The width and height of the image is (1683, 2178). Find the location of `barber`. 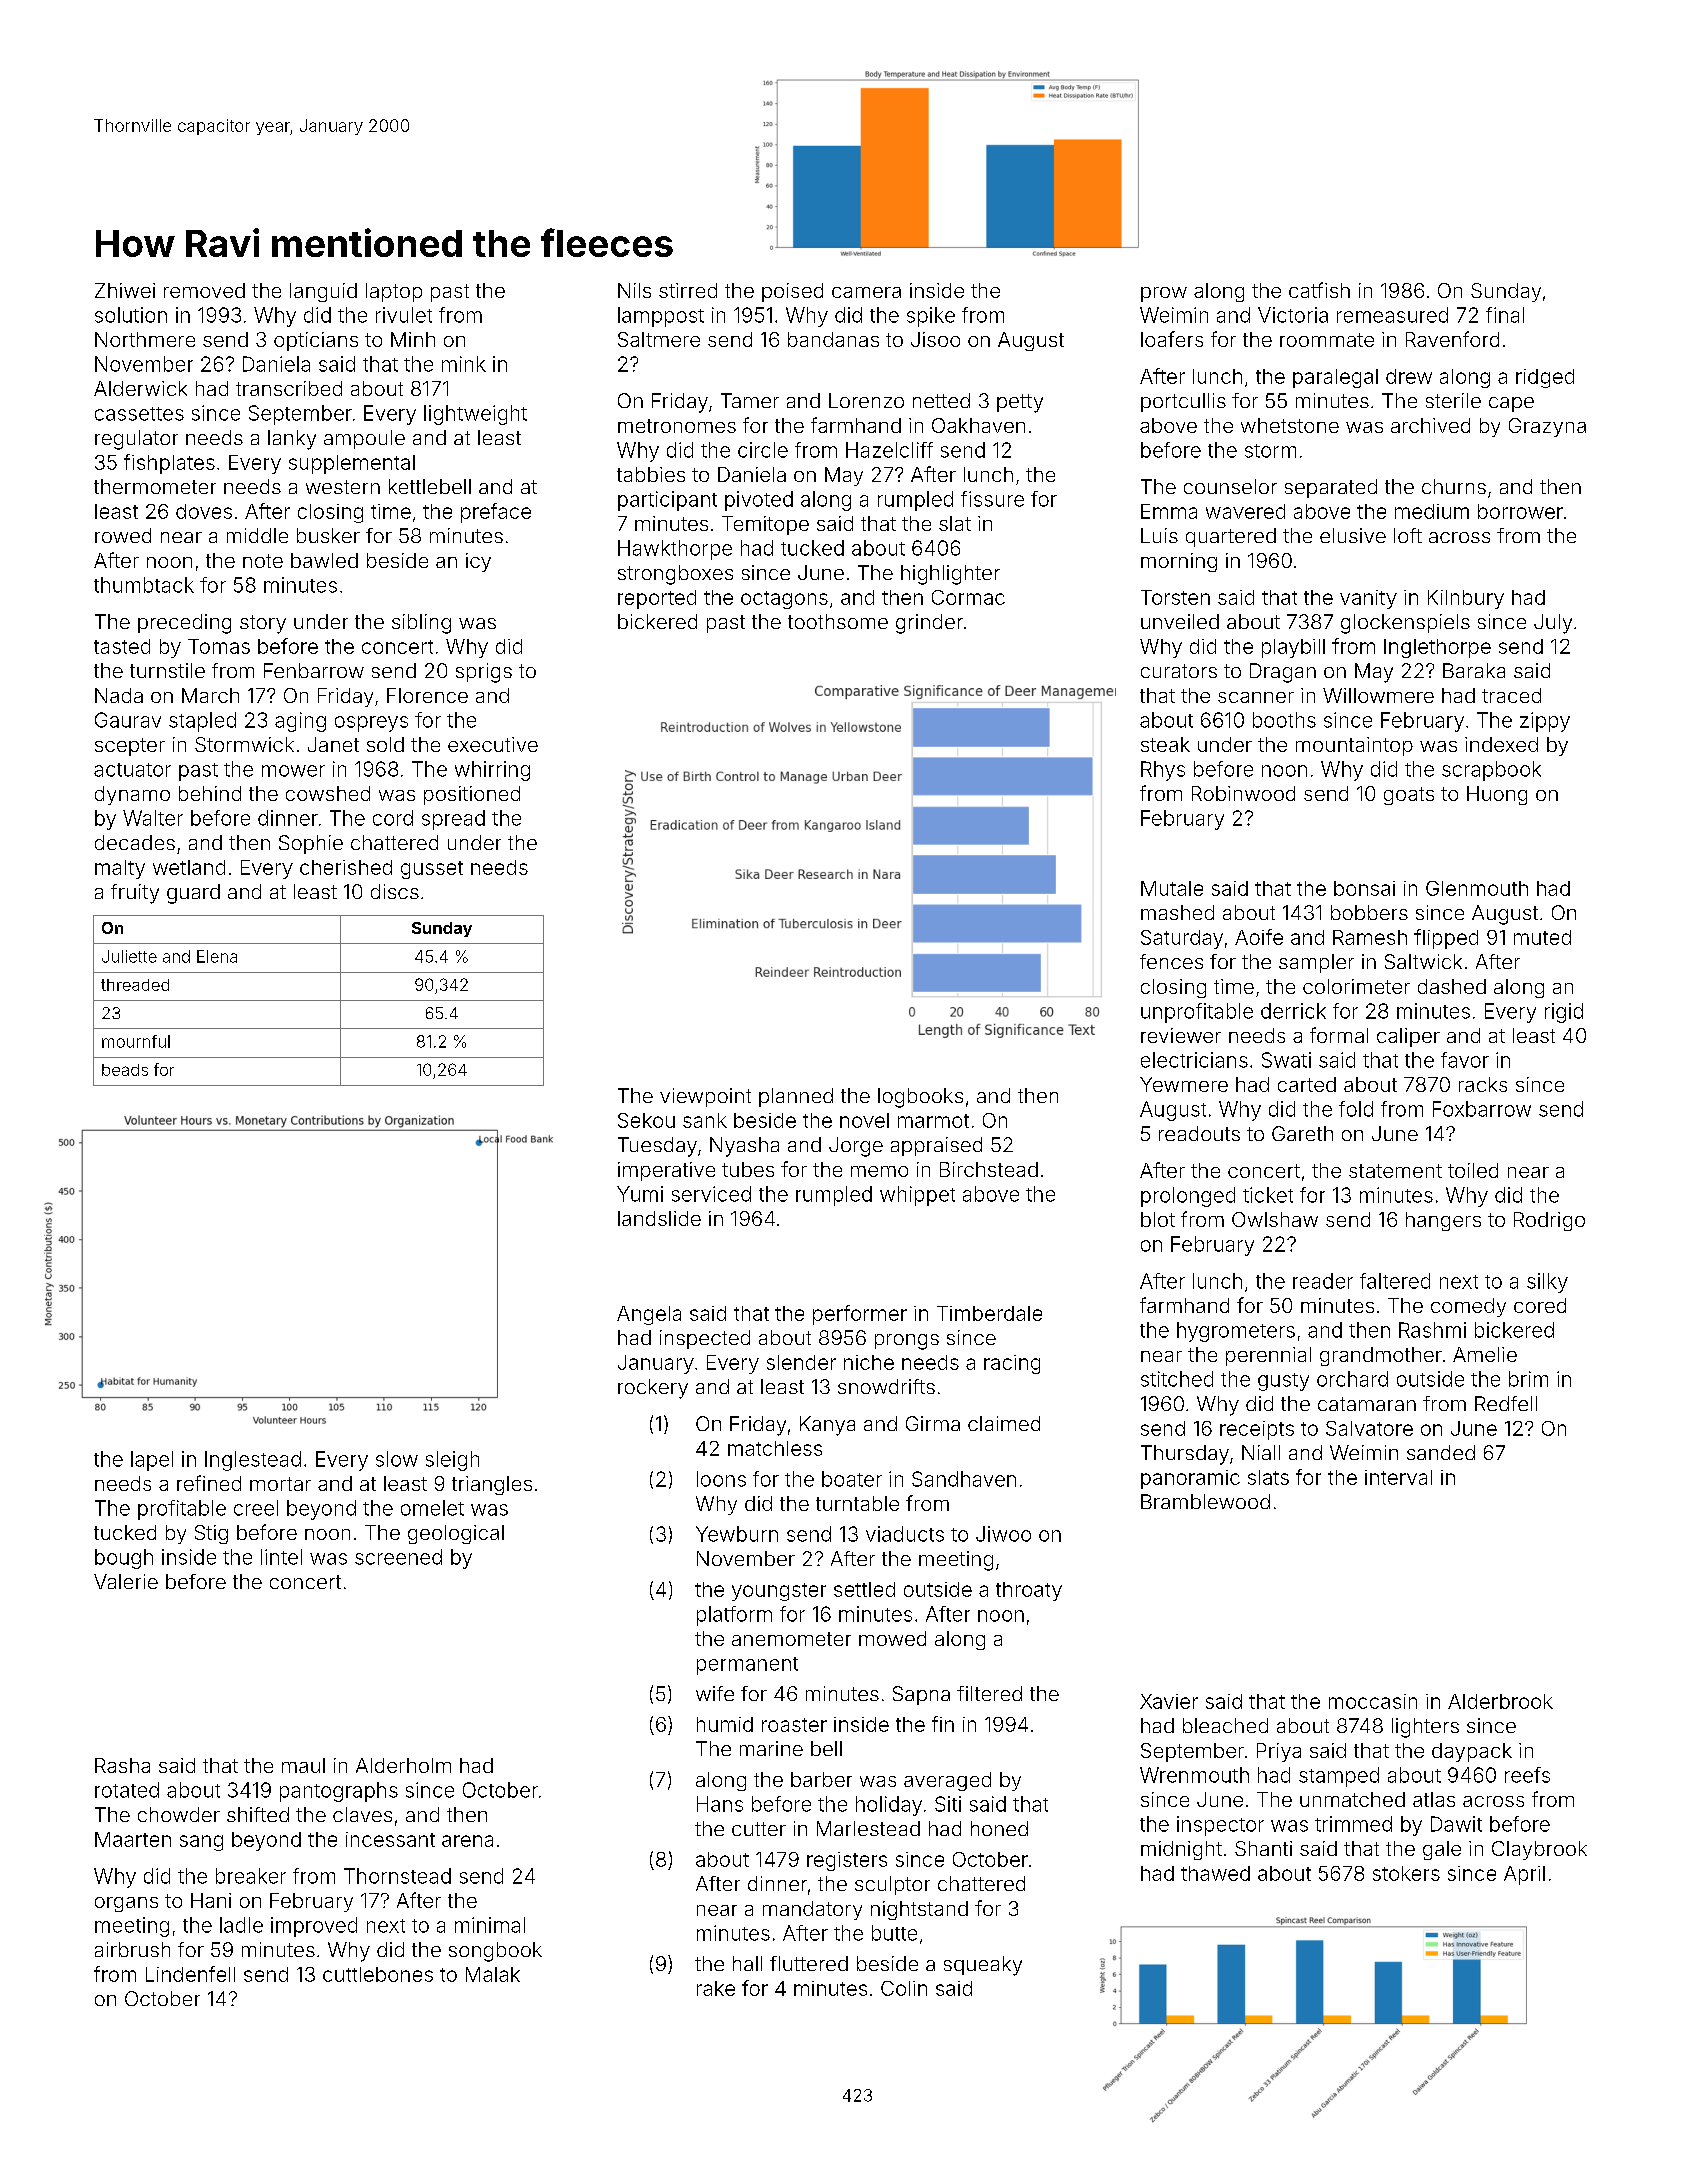

barber is located at coordinates (821, 1779).
